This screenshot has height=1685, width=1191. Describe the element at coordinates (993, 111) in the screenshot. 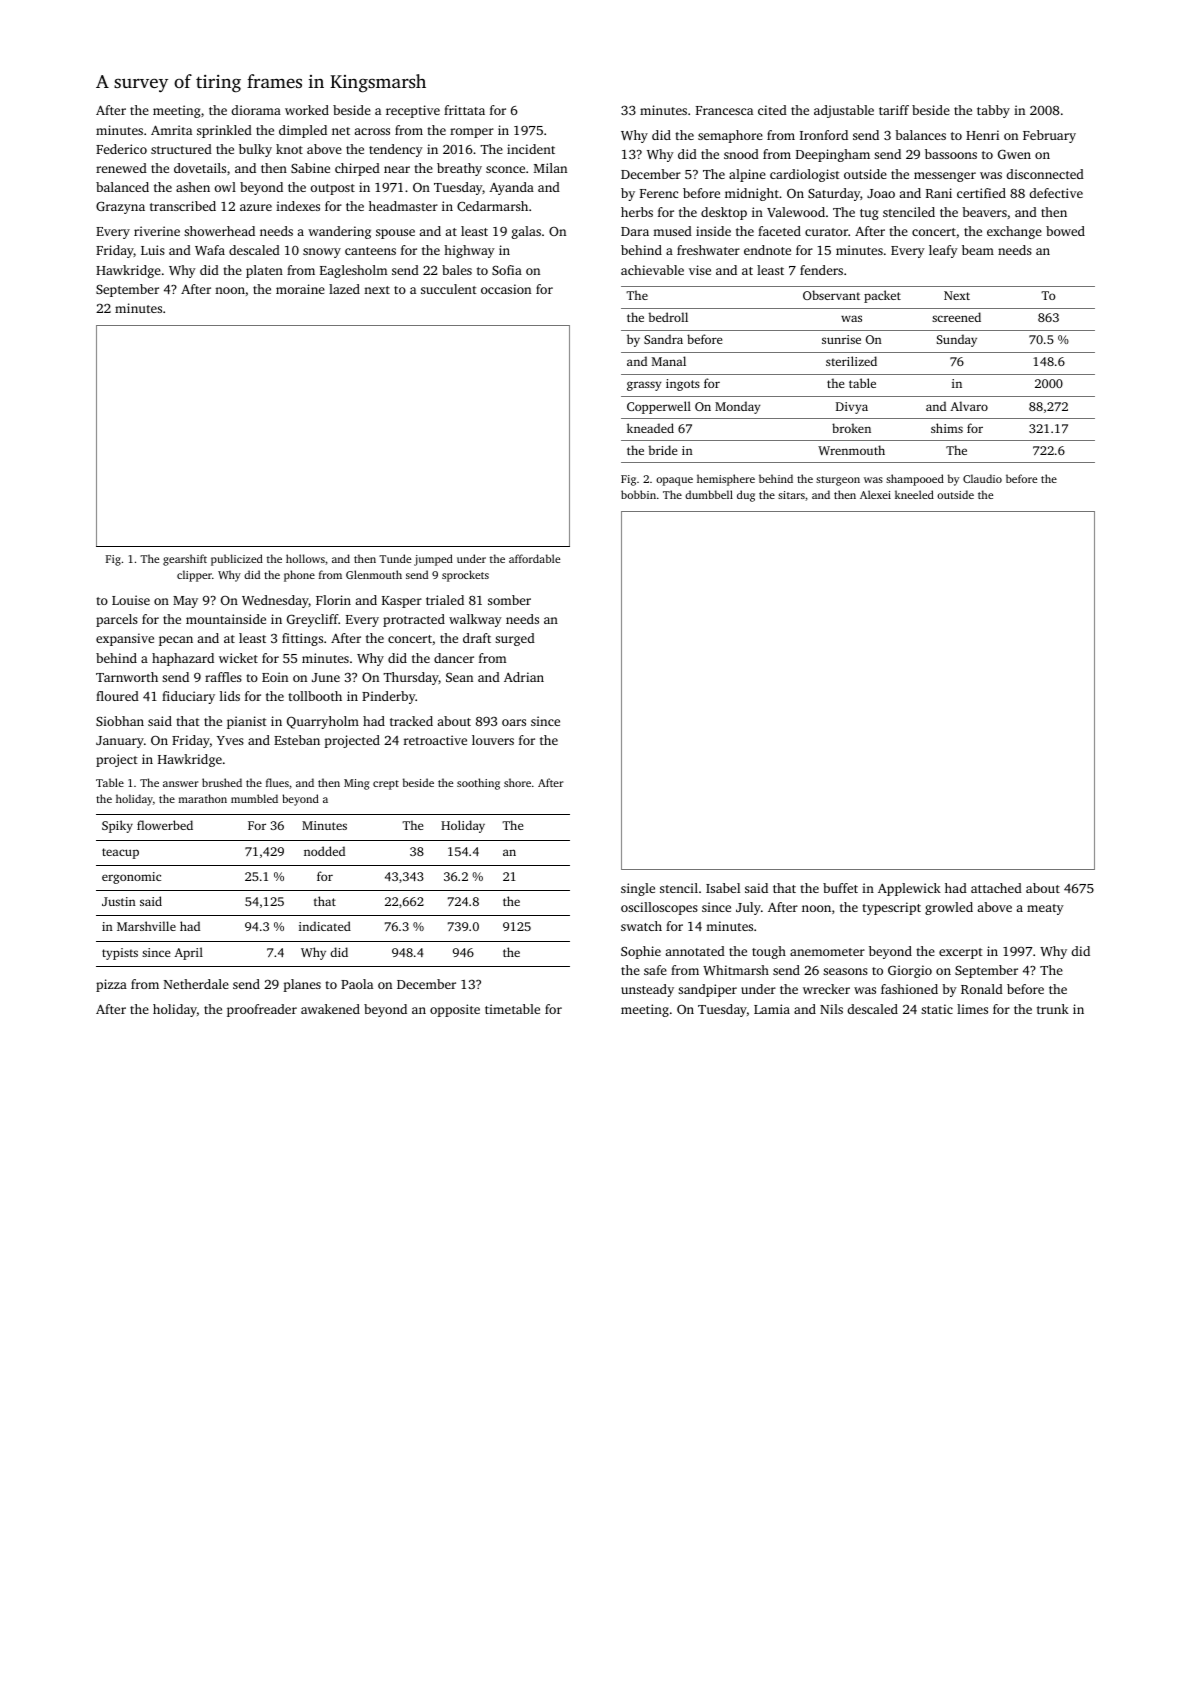

I see `tabby` at that location.
